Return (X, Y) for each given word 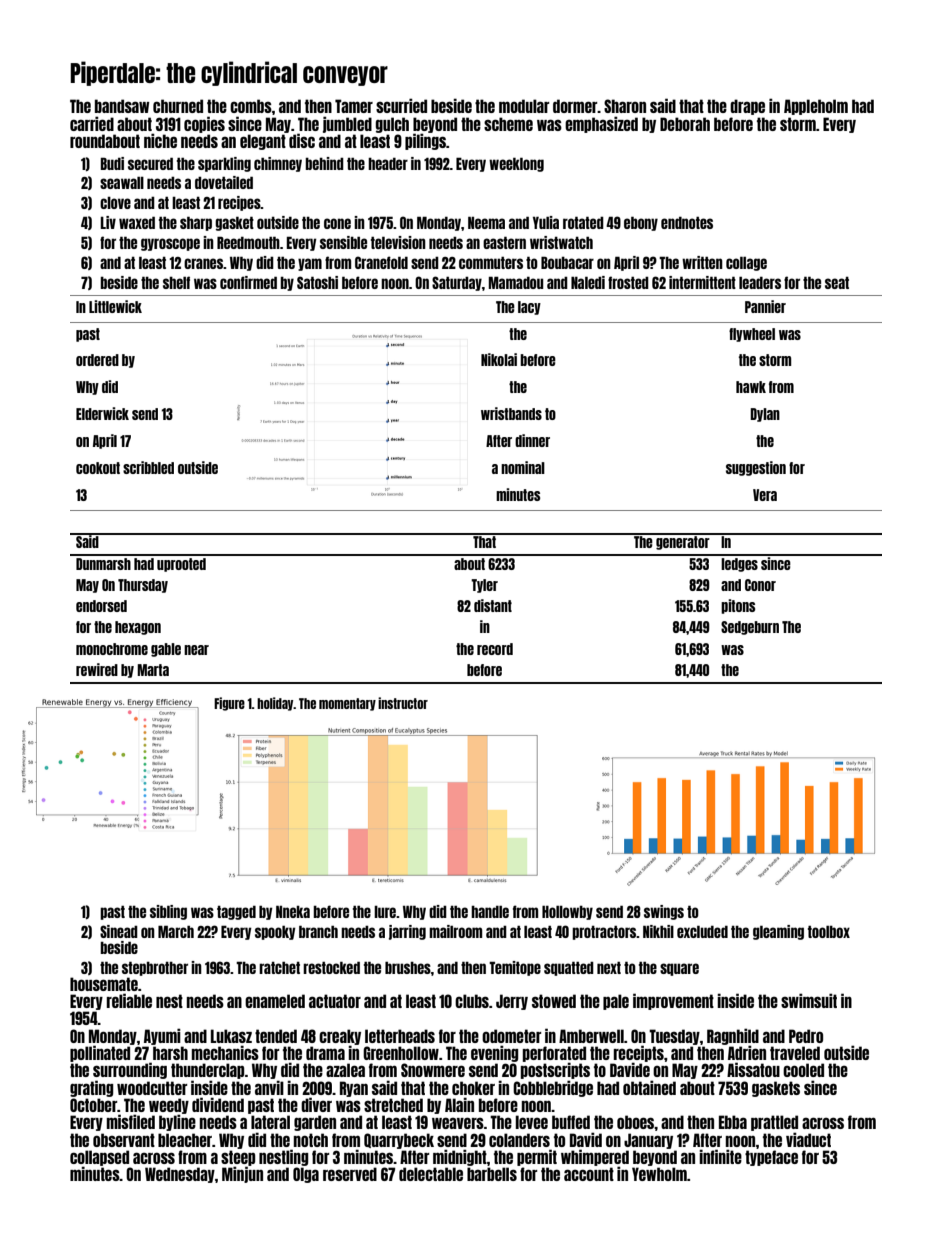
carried (92, 123)
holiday (275, 704)
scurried (401, 105)
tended (276, 1036)
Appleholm (816, 107)
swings (664, 912)
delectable (431, 1174)
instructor (403, 703)
